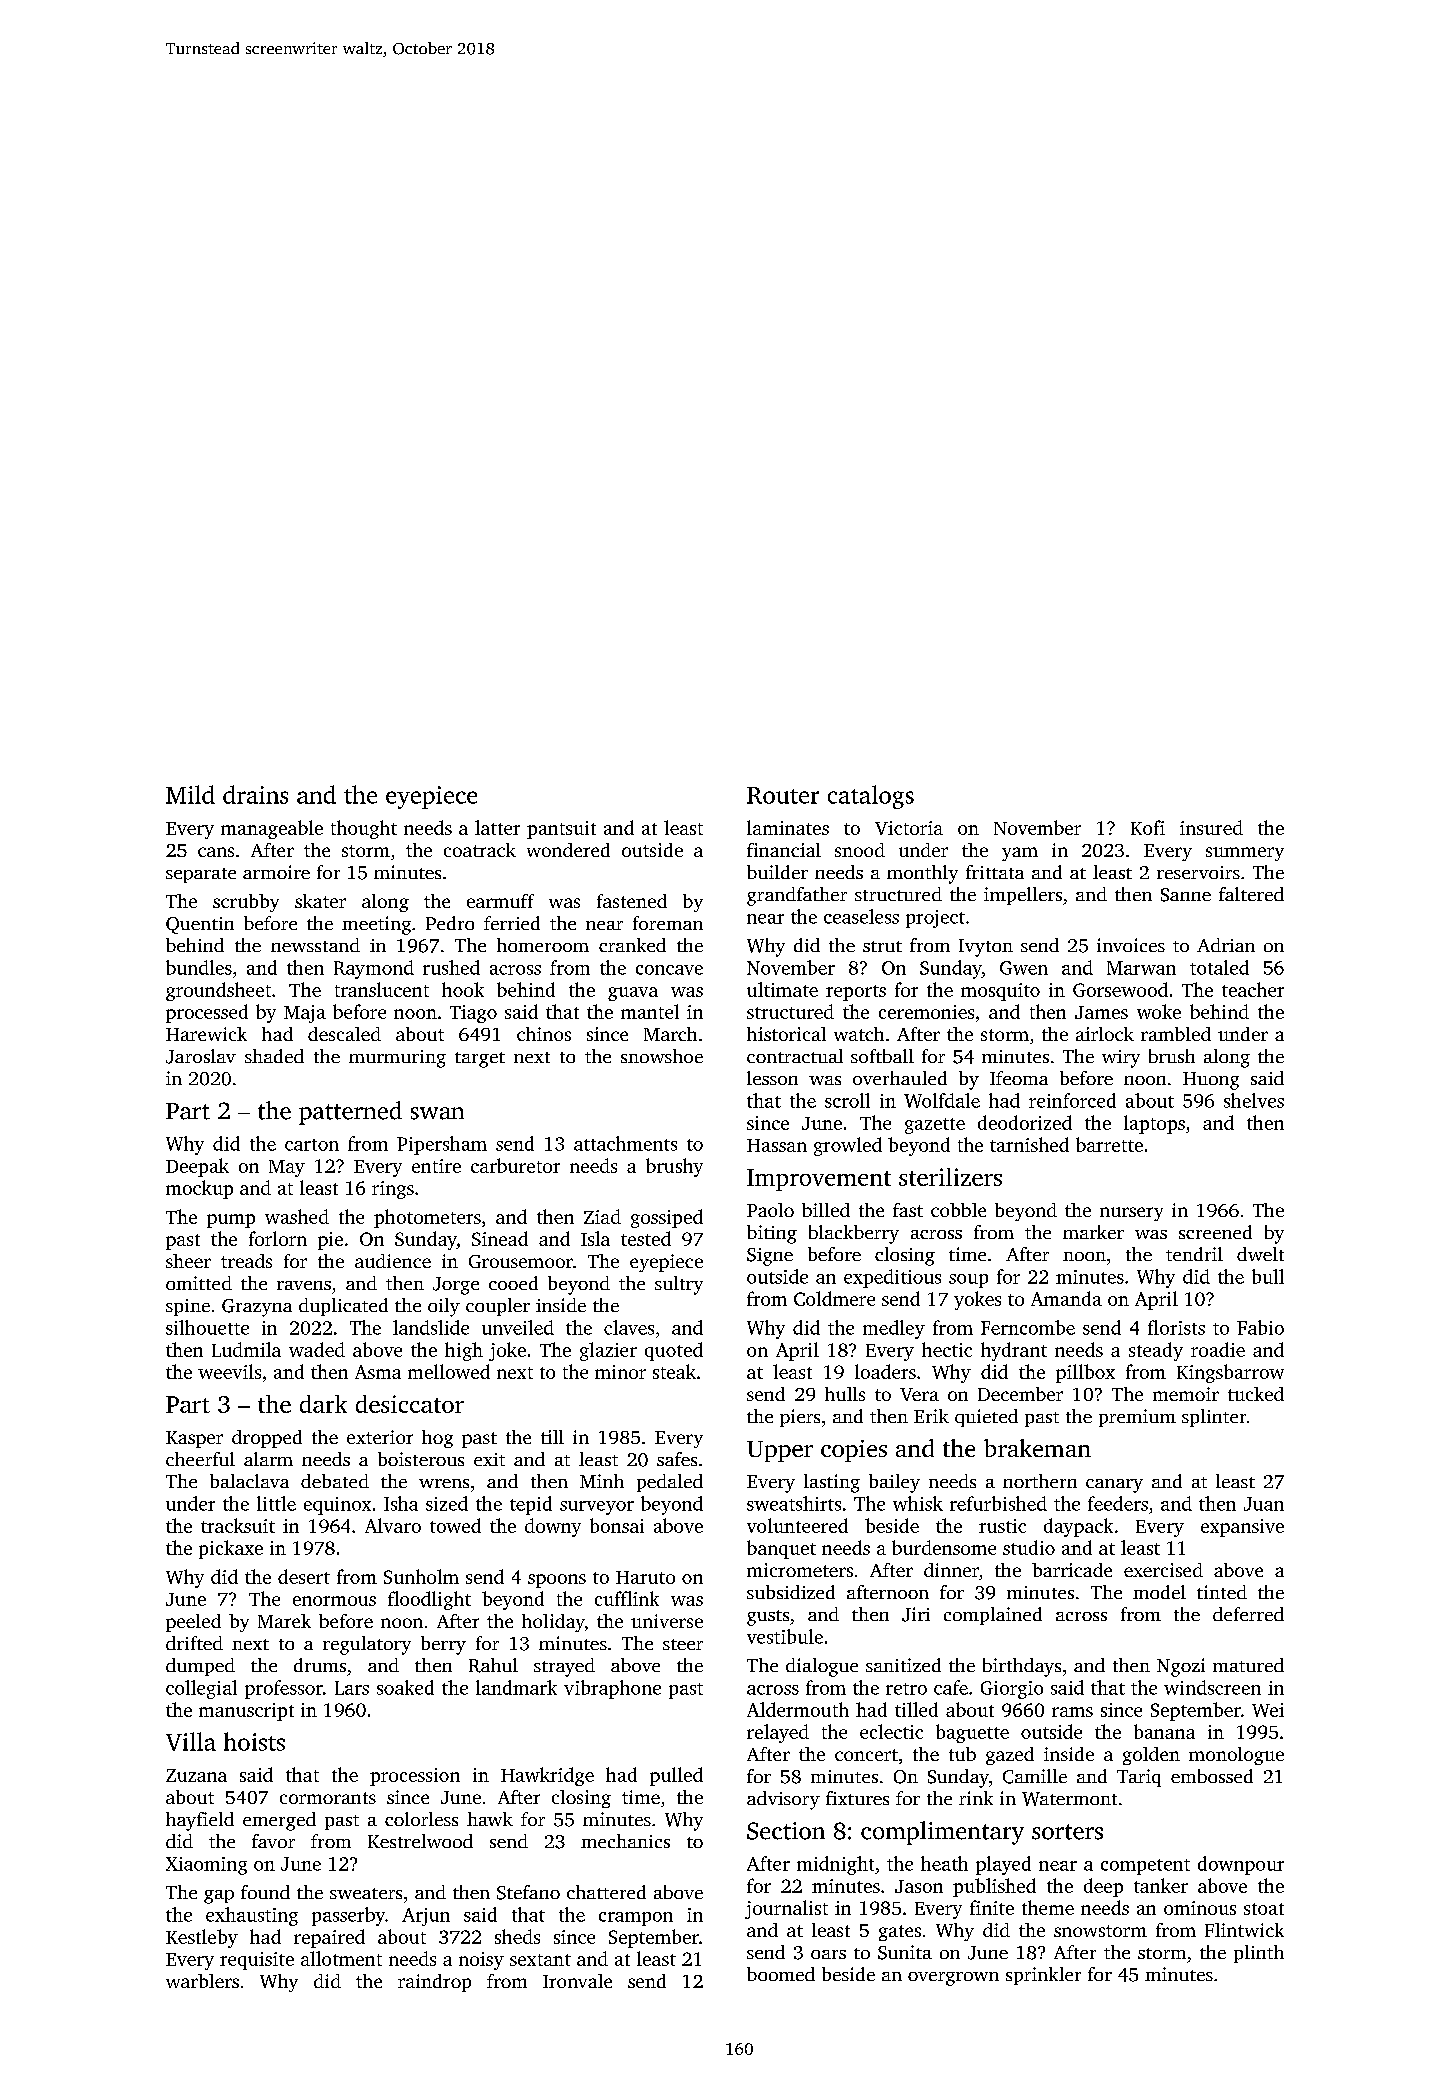  I want to click on insured, so click(1211, 827).
